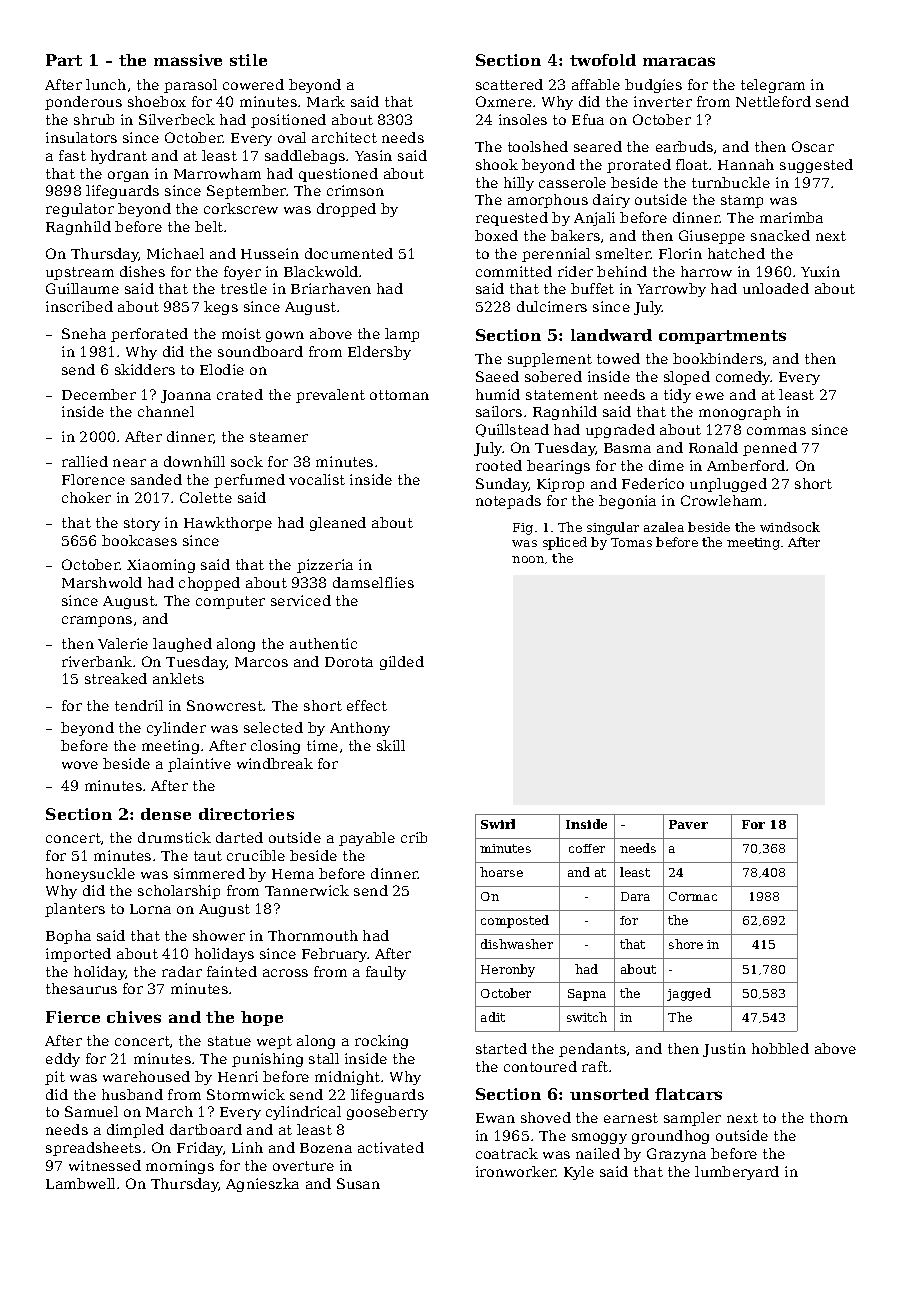  I want to click on Tomas, so click(631, 542).
